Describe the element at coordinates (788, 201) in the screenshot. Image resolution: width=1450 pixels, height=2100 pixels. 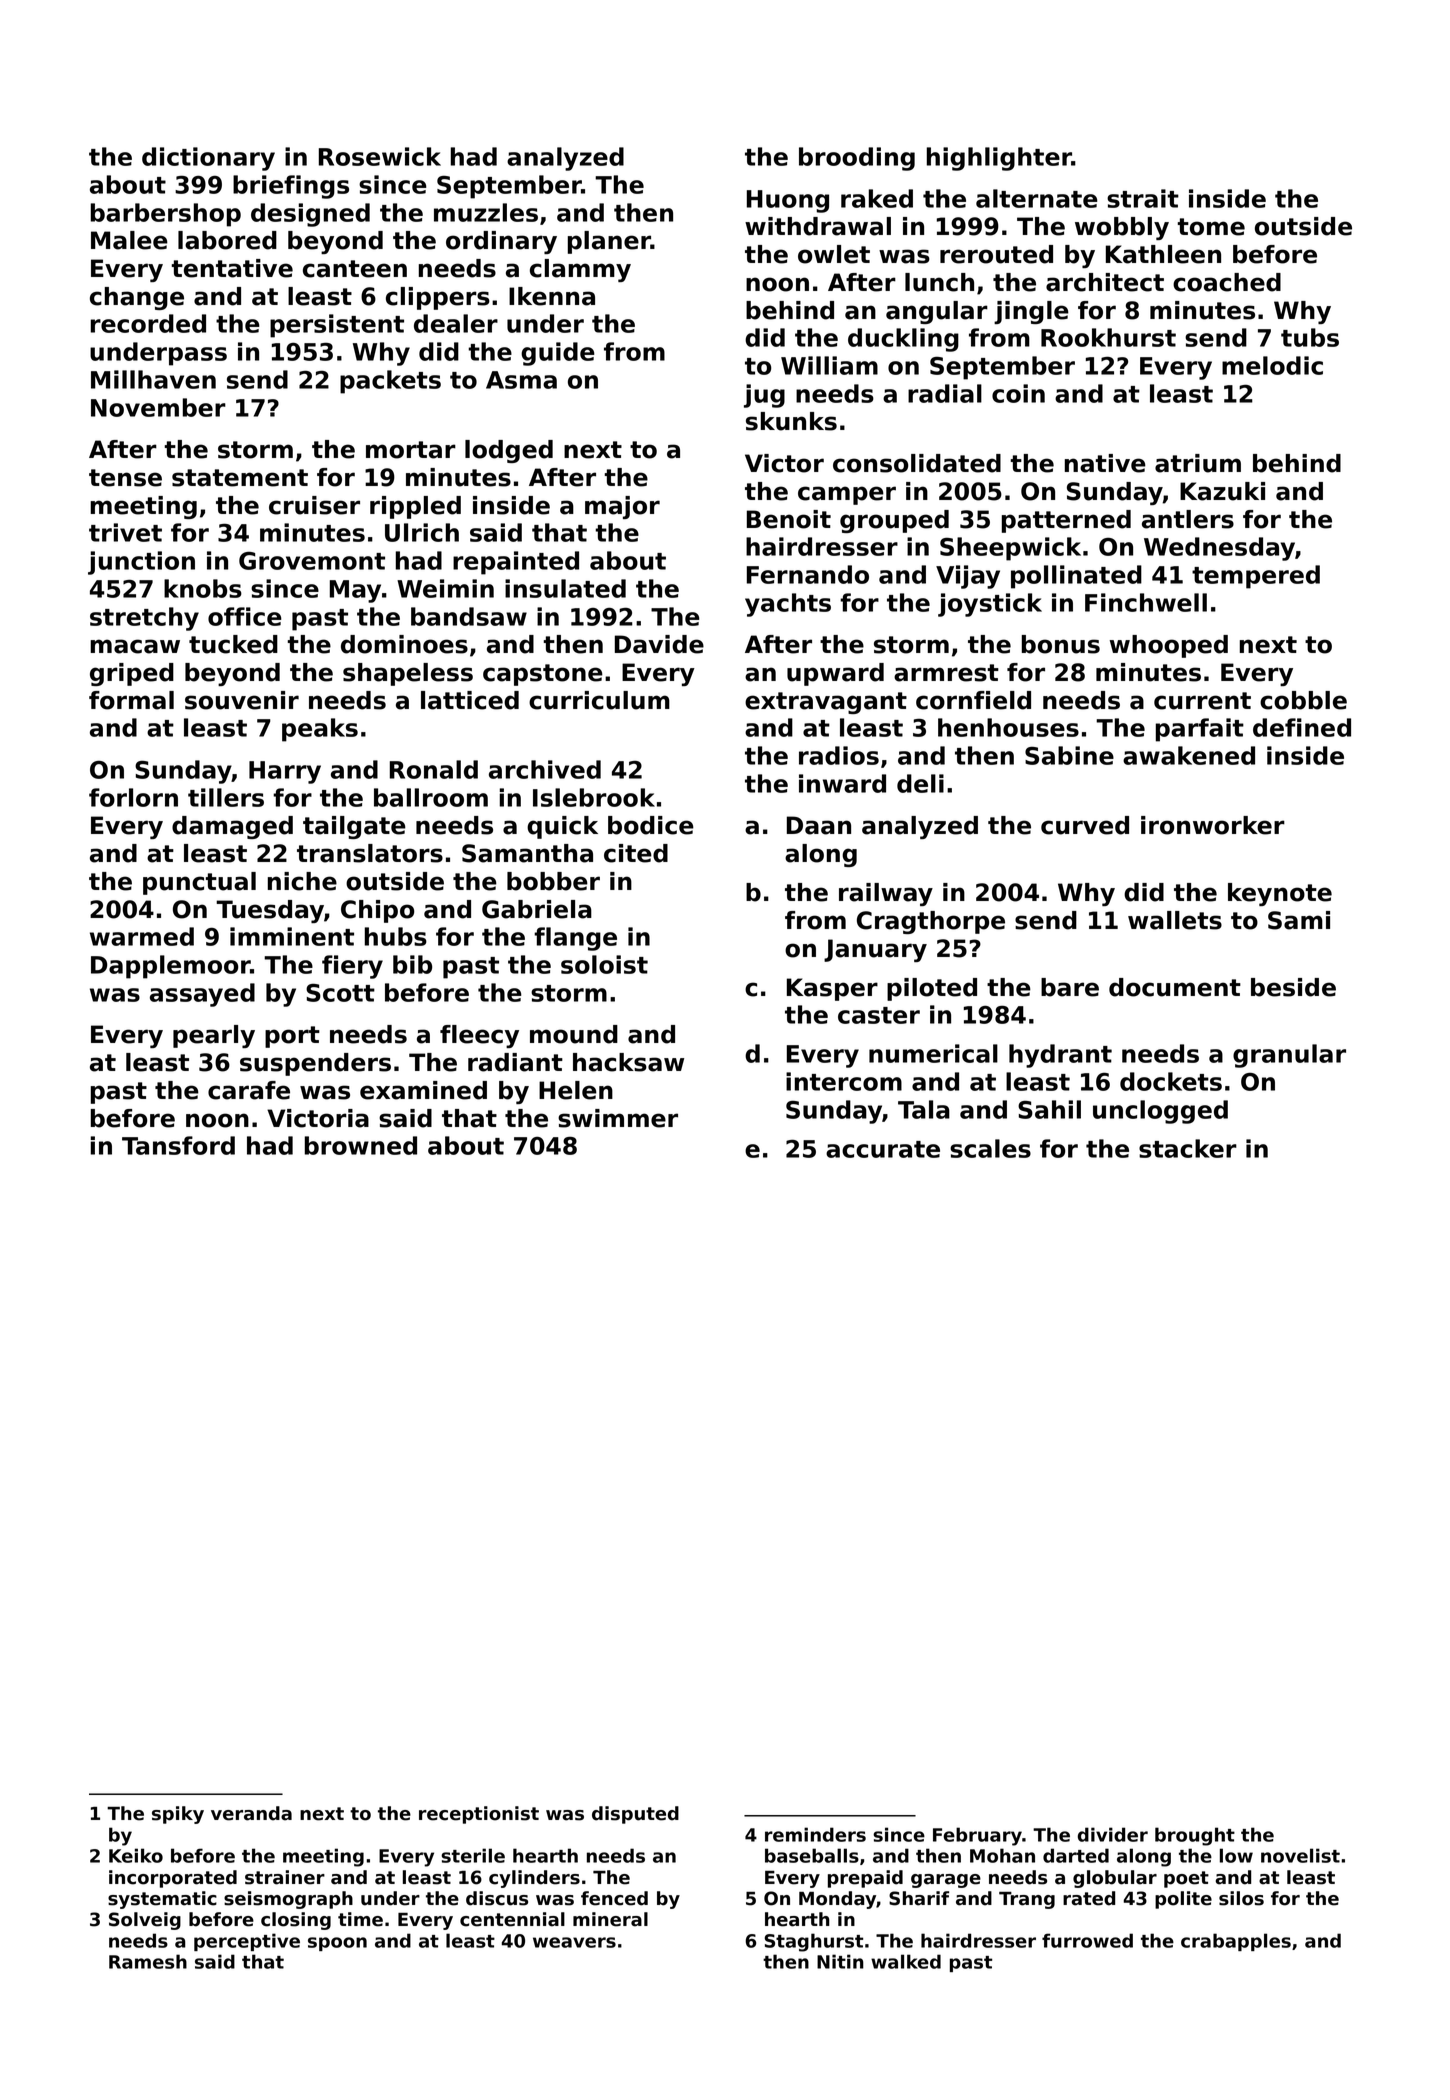
I see `Huong` at that location.
